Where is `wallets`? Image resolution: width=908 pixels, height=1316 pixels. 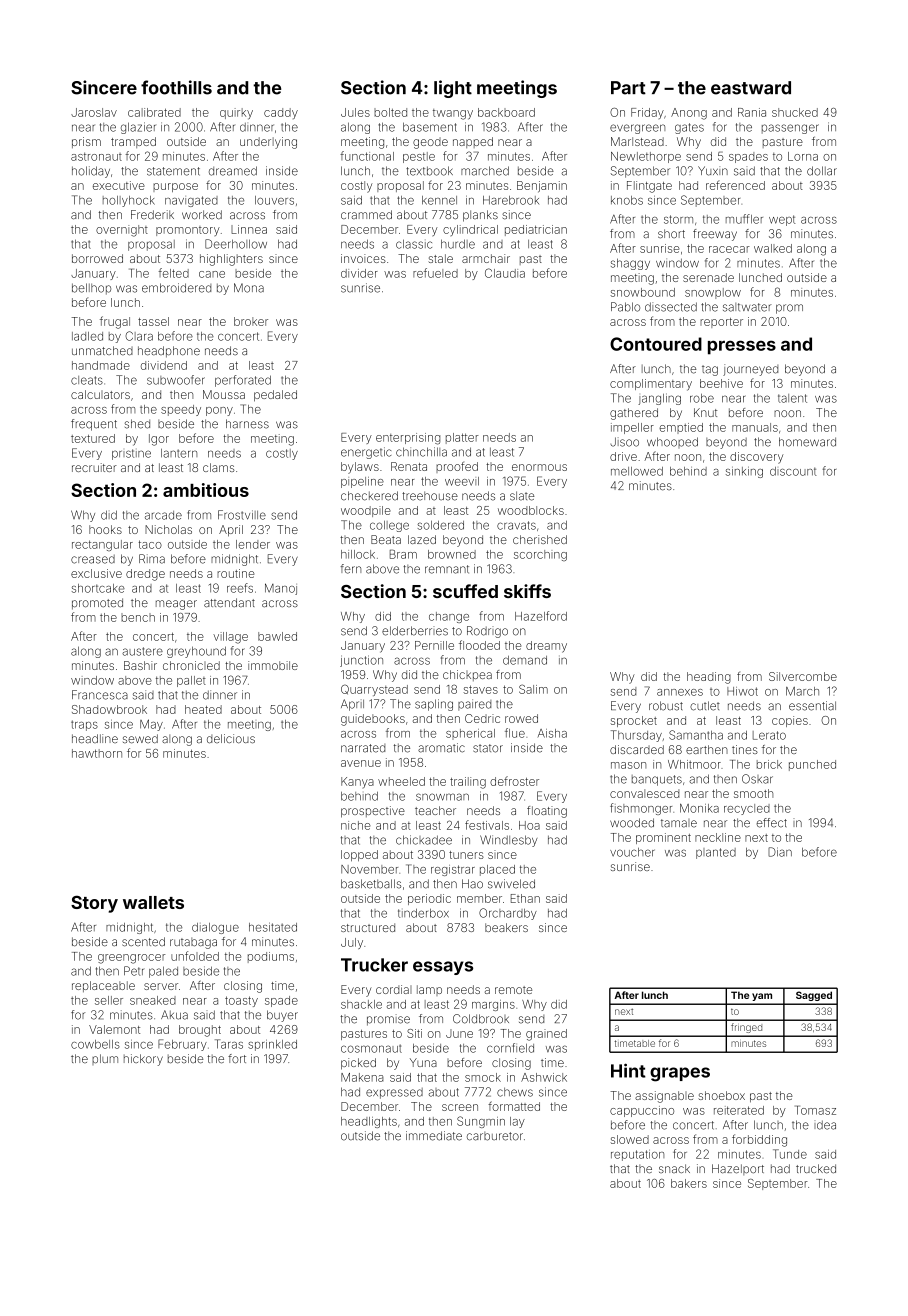 wallets is located at coordinates (153, 902).
